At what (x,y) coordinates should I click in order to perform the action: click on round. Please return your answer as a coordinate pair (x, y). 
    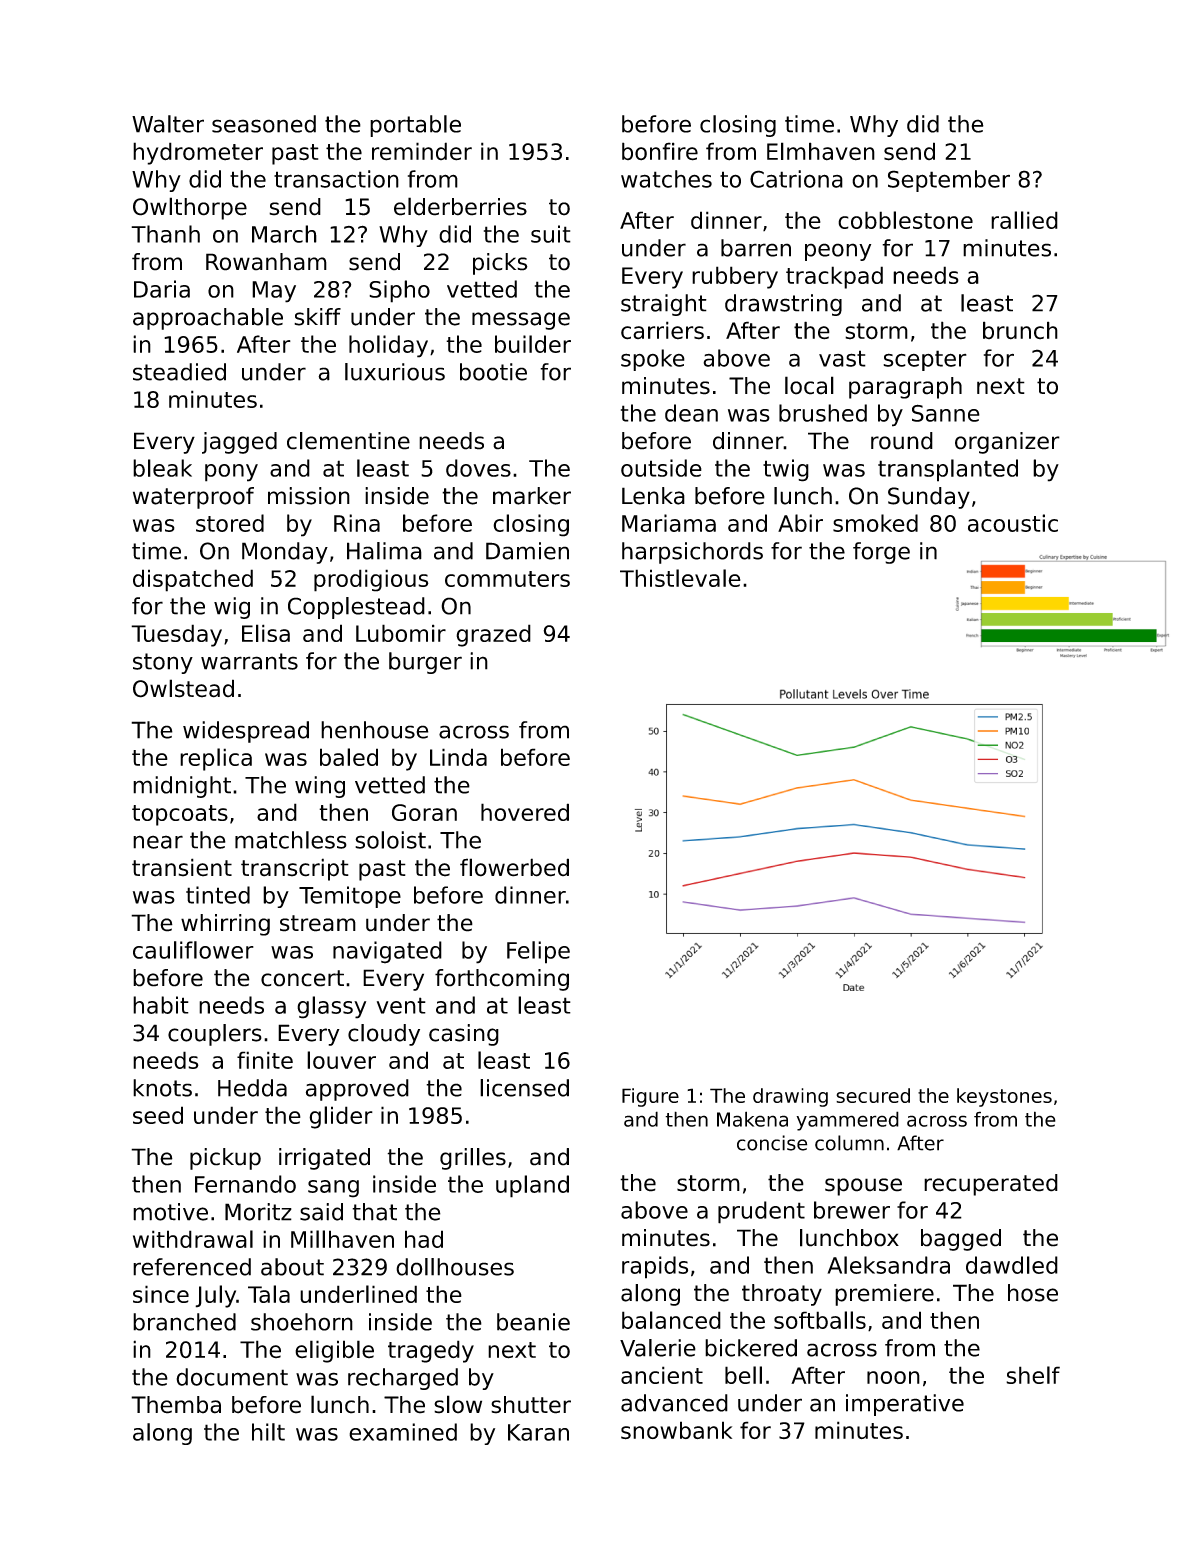
    Looking at the image, I should click on (902, 441).
